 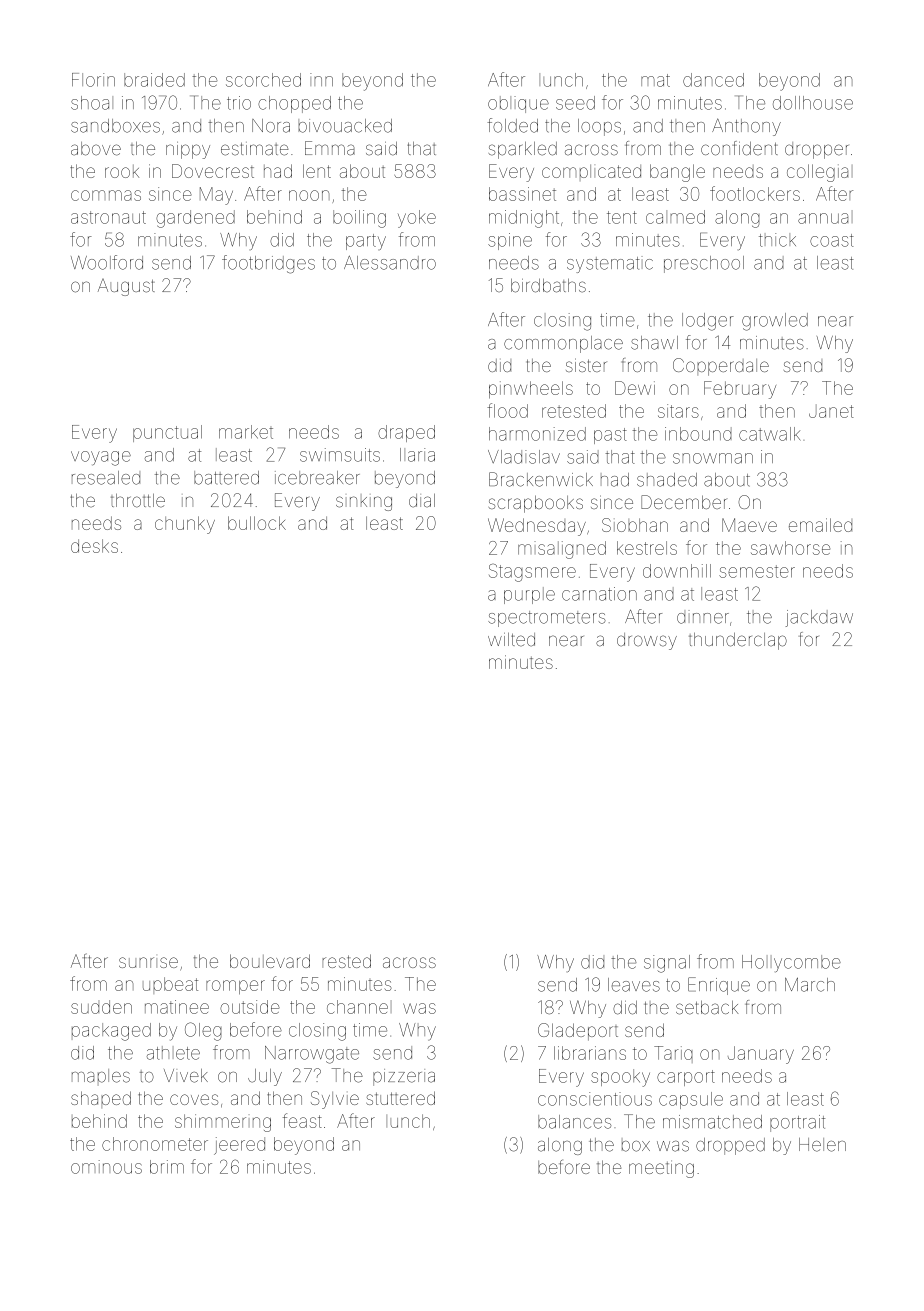 What do you see at coordinates (346, 961) in the screenshot?
I see `rested` at bounding box center [346, 961].
